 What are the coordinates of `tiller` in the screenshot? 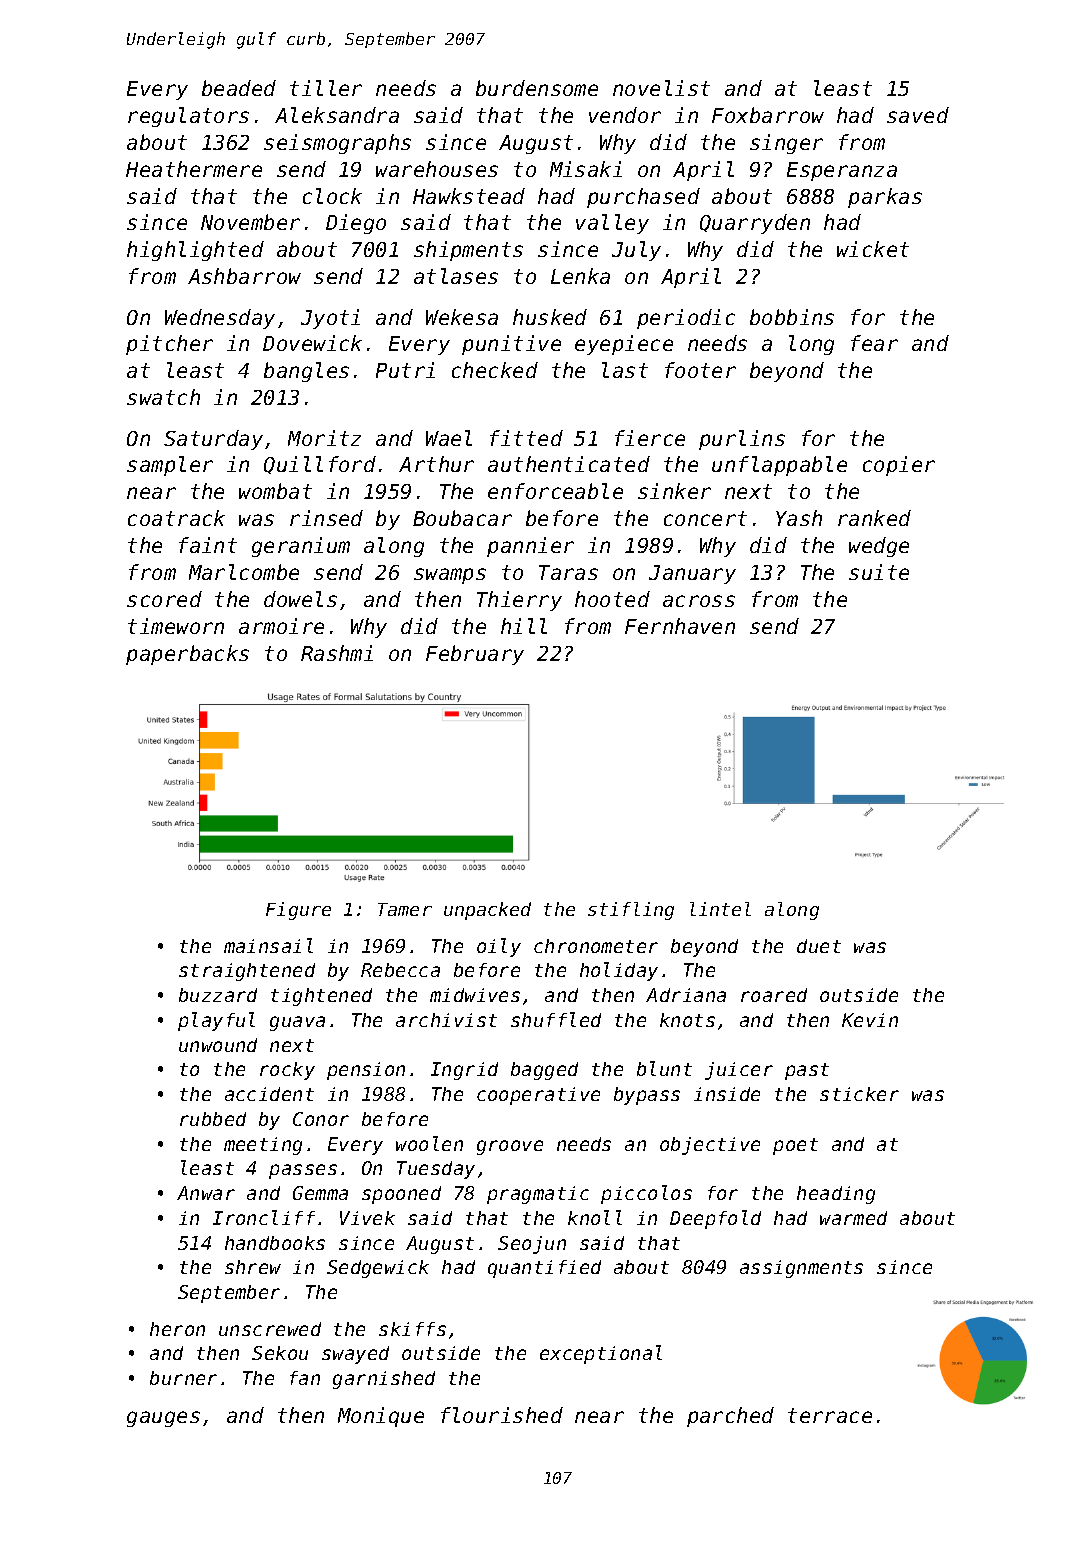 It's located at (326, 88).
